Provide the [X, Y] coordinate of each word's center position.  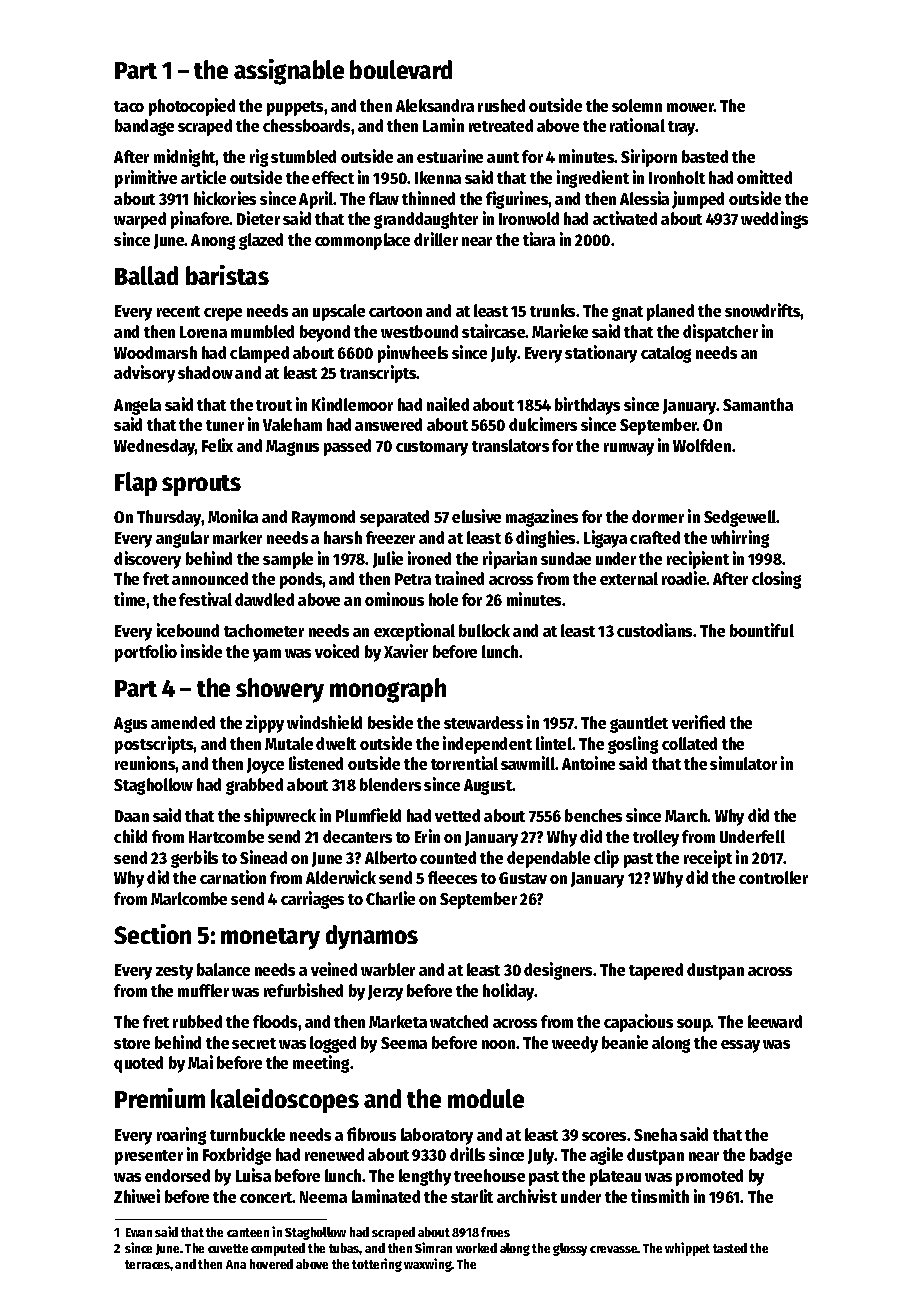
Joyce [265, 766]
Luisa [253, 1175]
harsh [343, 537]
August [488, 787]
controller [773, 877]
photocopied [192, 107]
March [686, 815]
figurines [517, 200]
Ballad [146, 275]
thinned [428, 198]
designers [558, 971]
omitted [764, 177]
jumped [698, 200]
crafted [655, 537]
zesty [174, 972]
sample [288, 560]
